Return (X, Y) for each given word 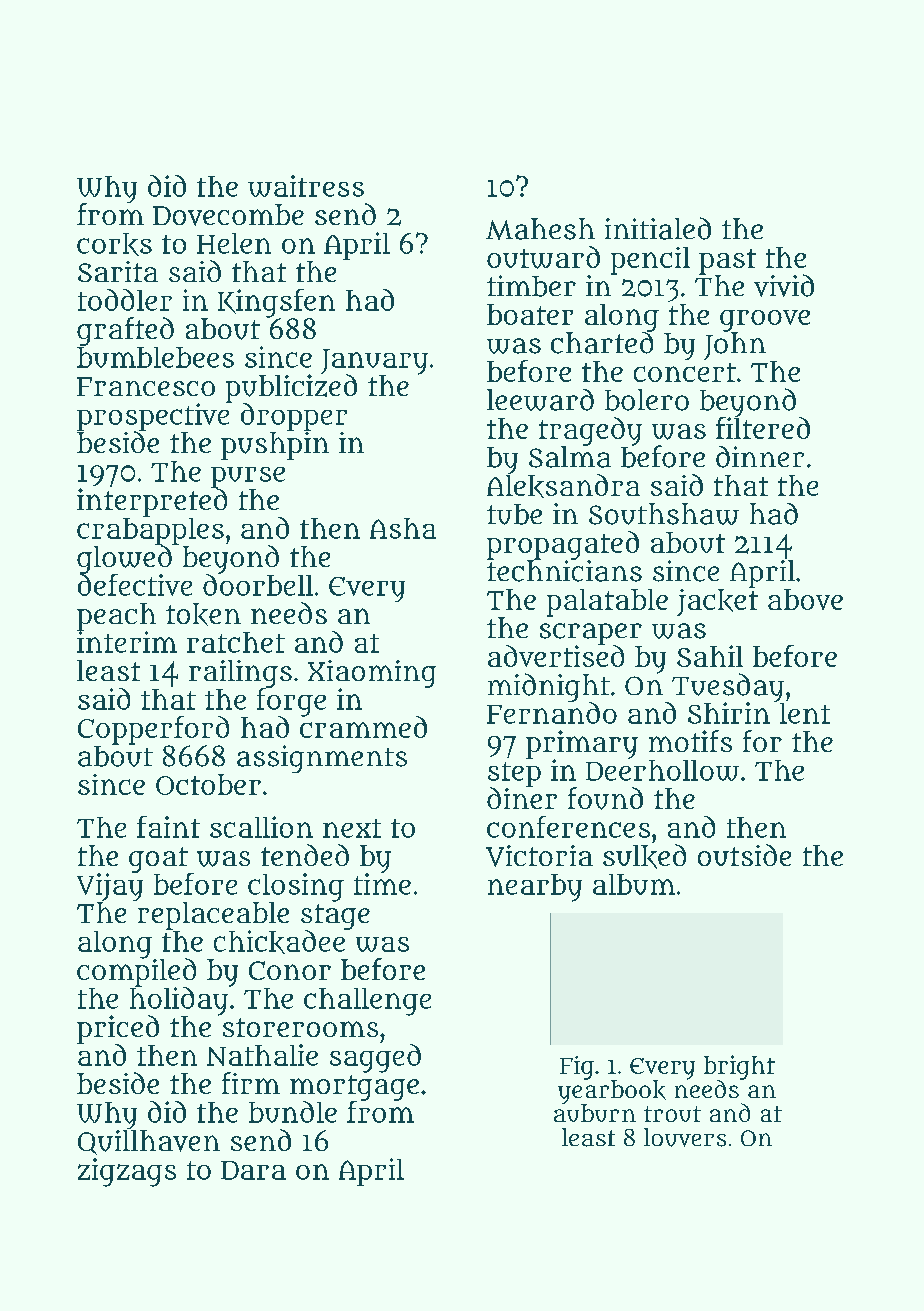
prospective (153, 417)
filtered (763, 428)
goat (158, 860)
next (352, 828)
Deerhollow (662, 770)
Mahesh (540, 229)
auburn (595, 1113)
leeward (540, 400)
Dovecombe (228, 215)
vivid (784, 285)
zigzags (127, 1172)
